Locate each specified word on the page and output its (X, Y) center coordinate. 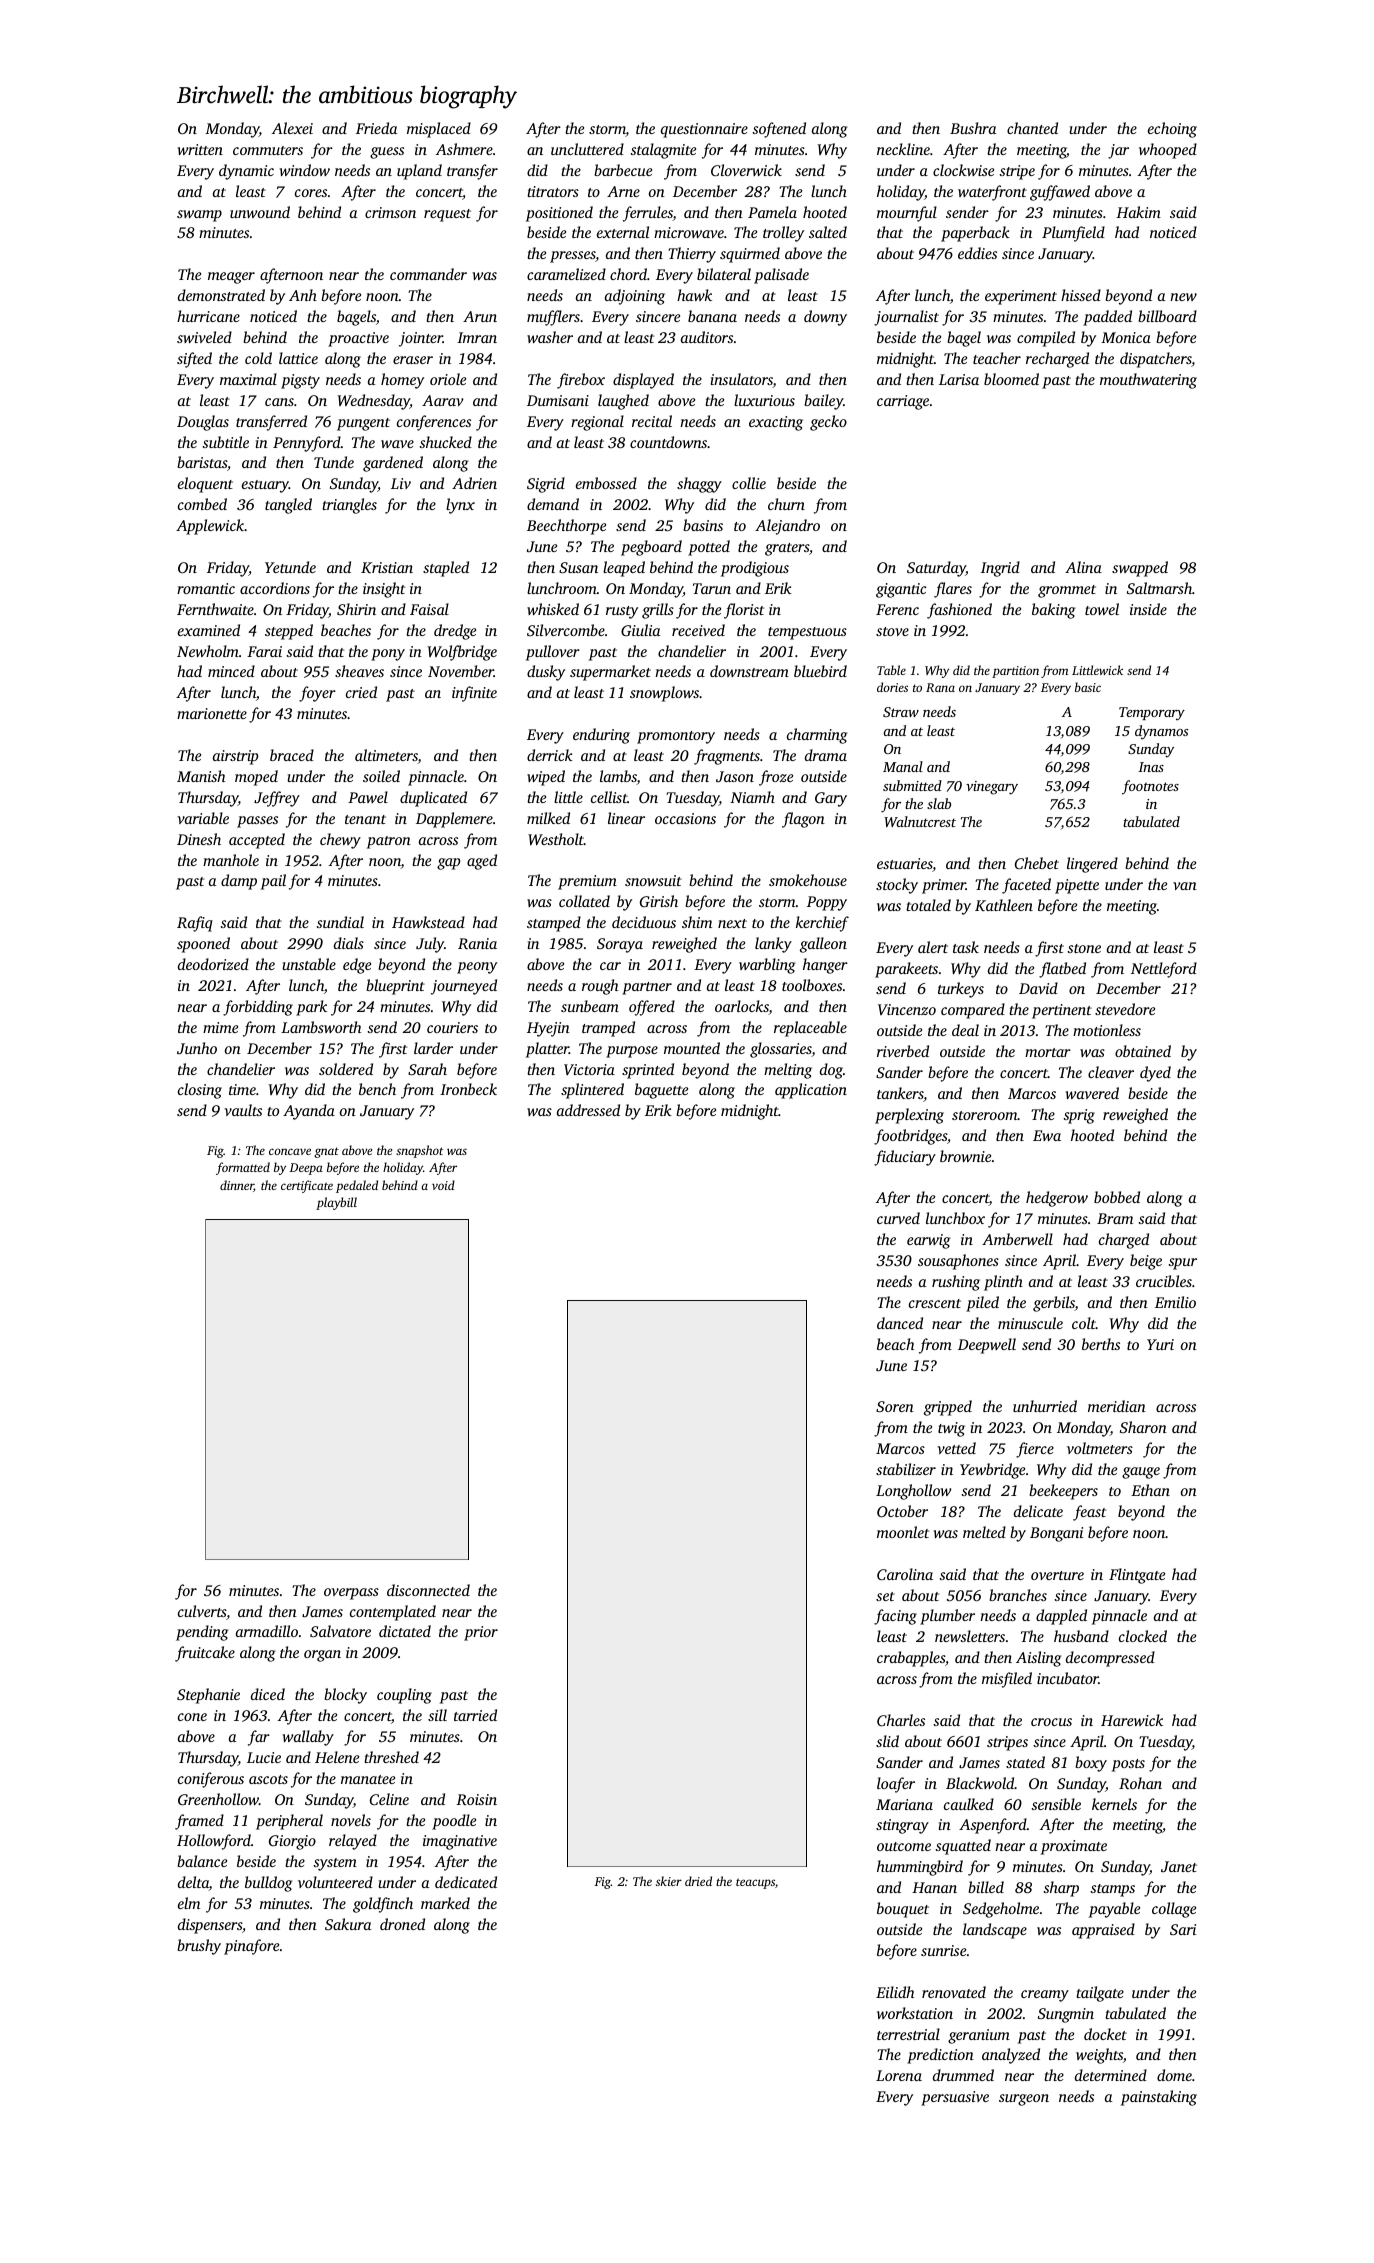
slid (887, 1741)
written (200, 149)
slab (939, 803)
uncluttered (587, 149)
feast (1089, 1513)
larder (433, 1048)
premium (587, 882)
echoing (1172, 130)
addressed (588, 1110)
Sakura (348, 1924)
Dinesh (199, 839)
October (902, 1511)
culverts (202, 1611)
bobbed (1117, 1197)
